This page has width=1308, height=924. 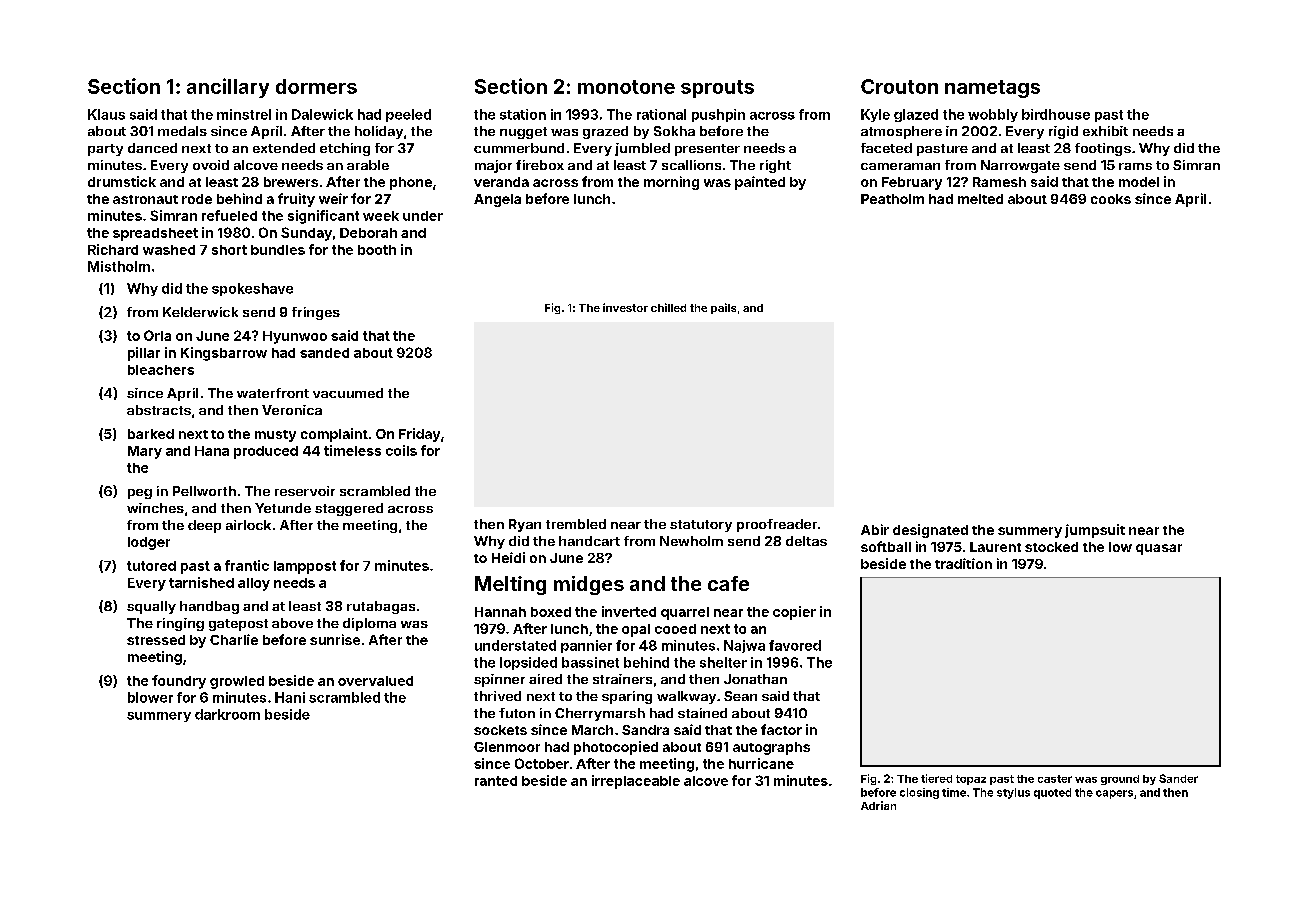 I want to click on ground, so click(x=1120, y=780).
